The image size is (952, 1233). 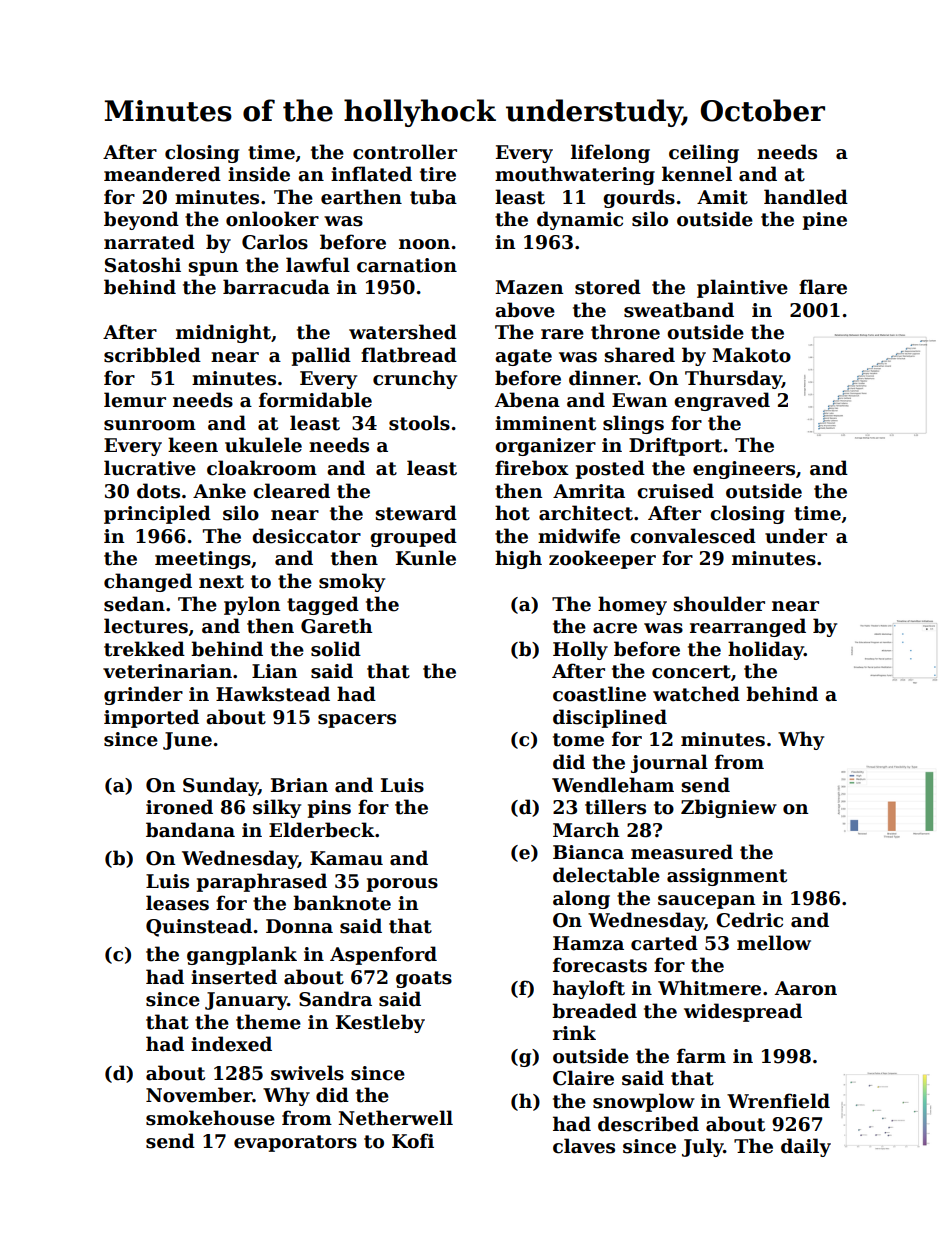 I want to click on meandered, so click(x=162, y=174).
